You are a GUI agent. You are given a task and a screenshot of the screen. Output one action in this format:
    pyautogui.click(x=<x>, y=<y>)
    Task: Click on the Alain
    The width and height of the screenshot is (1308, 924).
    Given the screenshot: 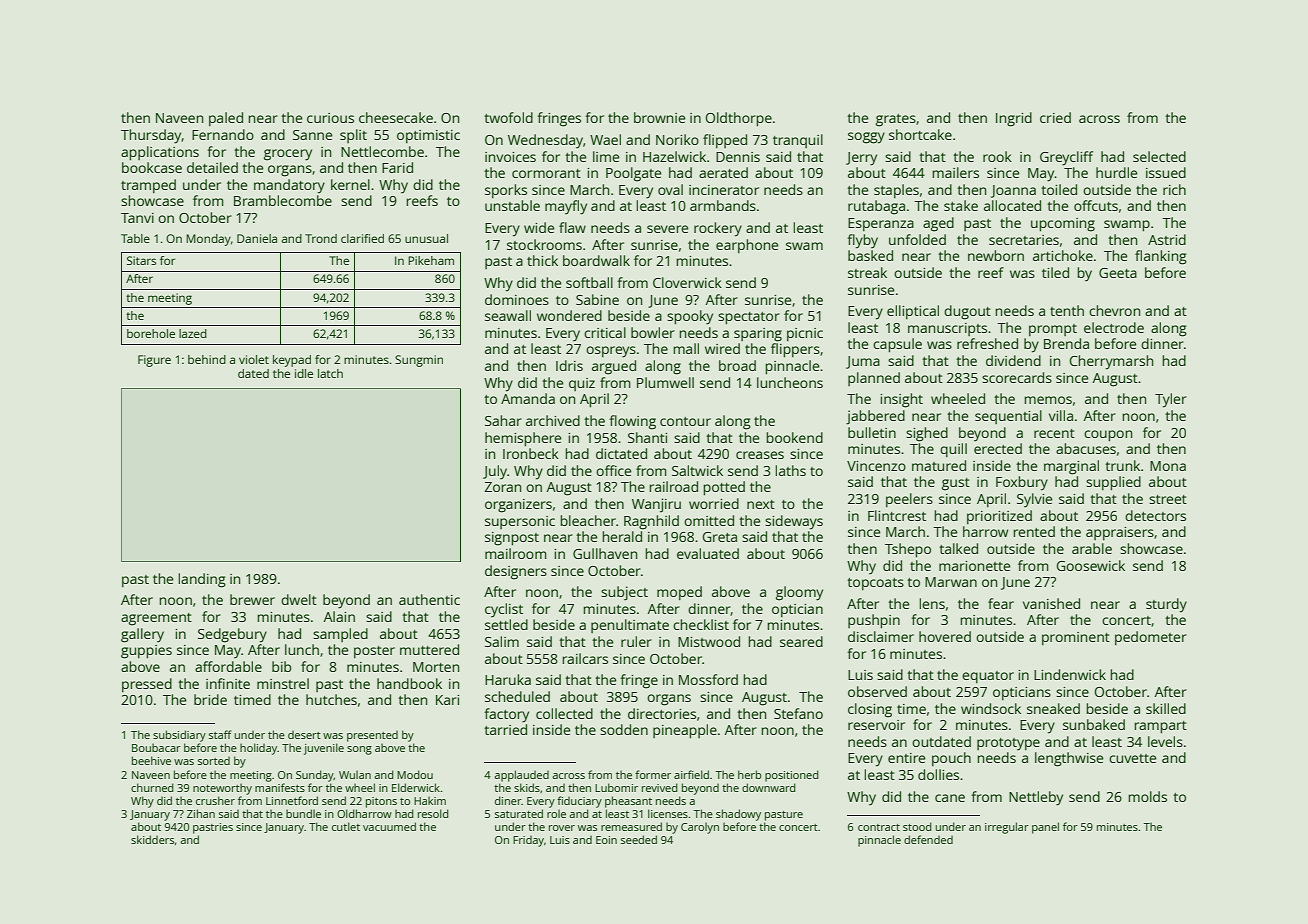 What is the action you would take?
    pyautogui.click(x=339, y=616)
